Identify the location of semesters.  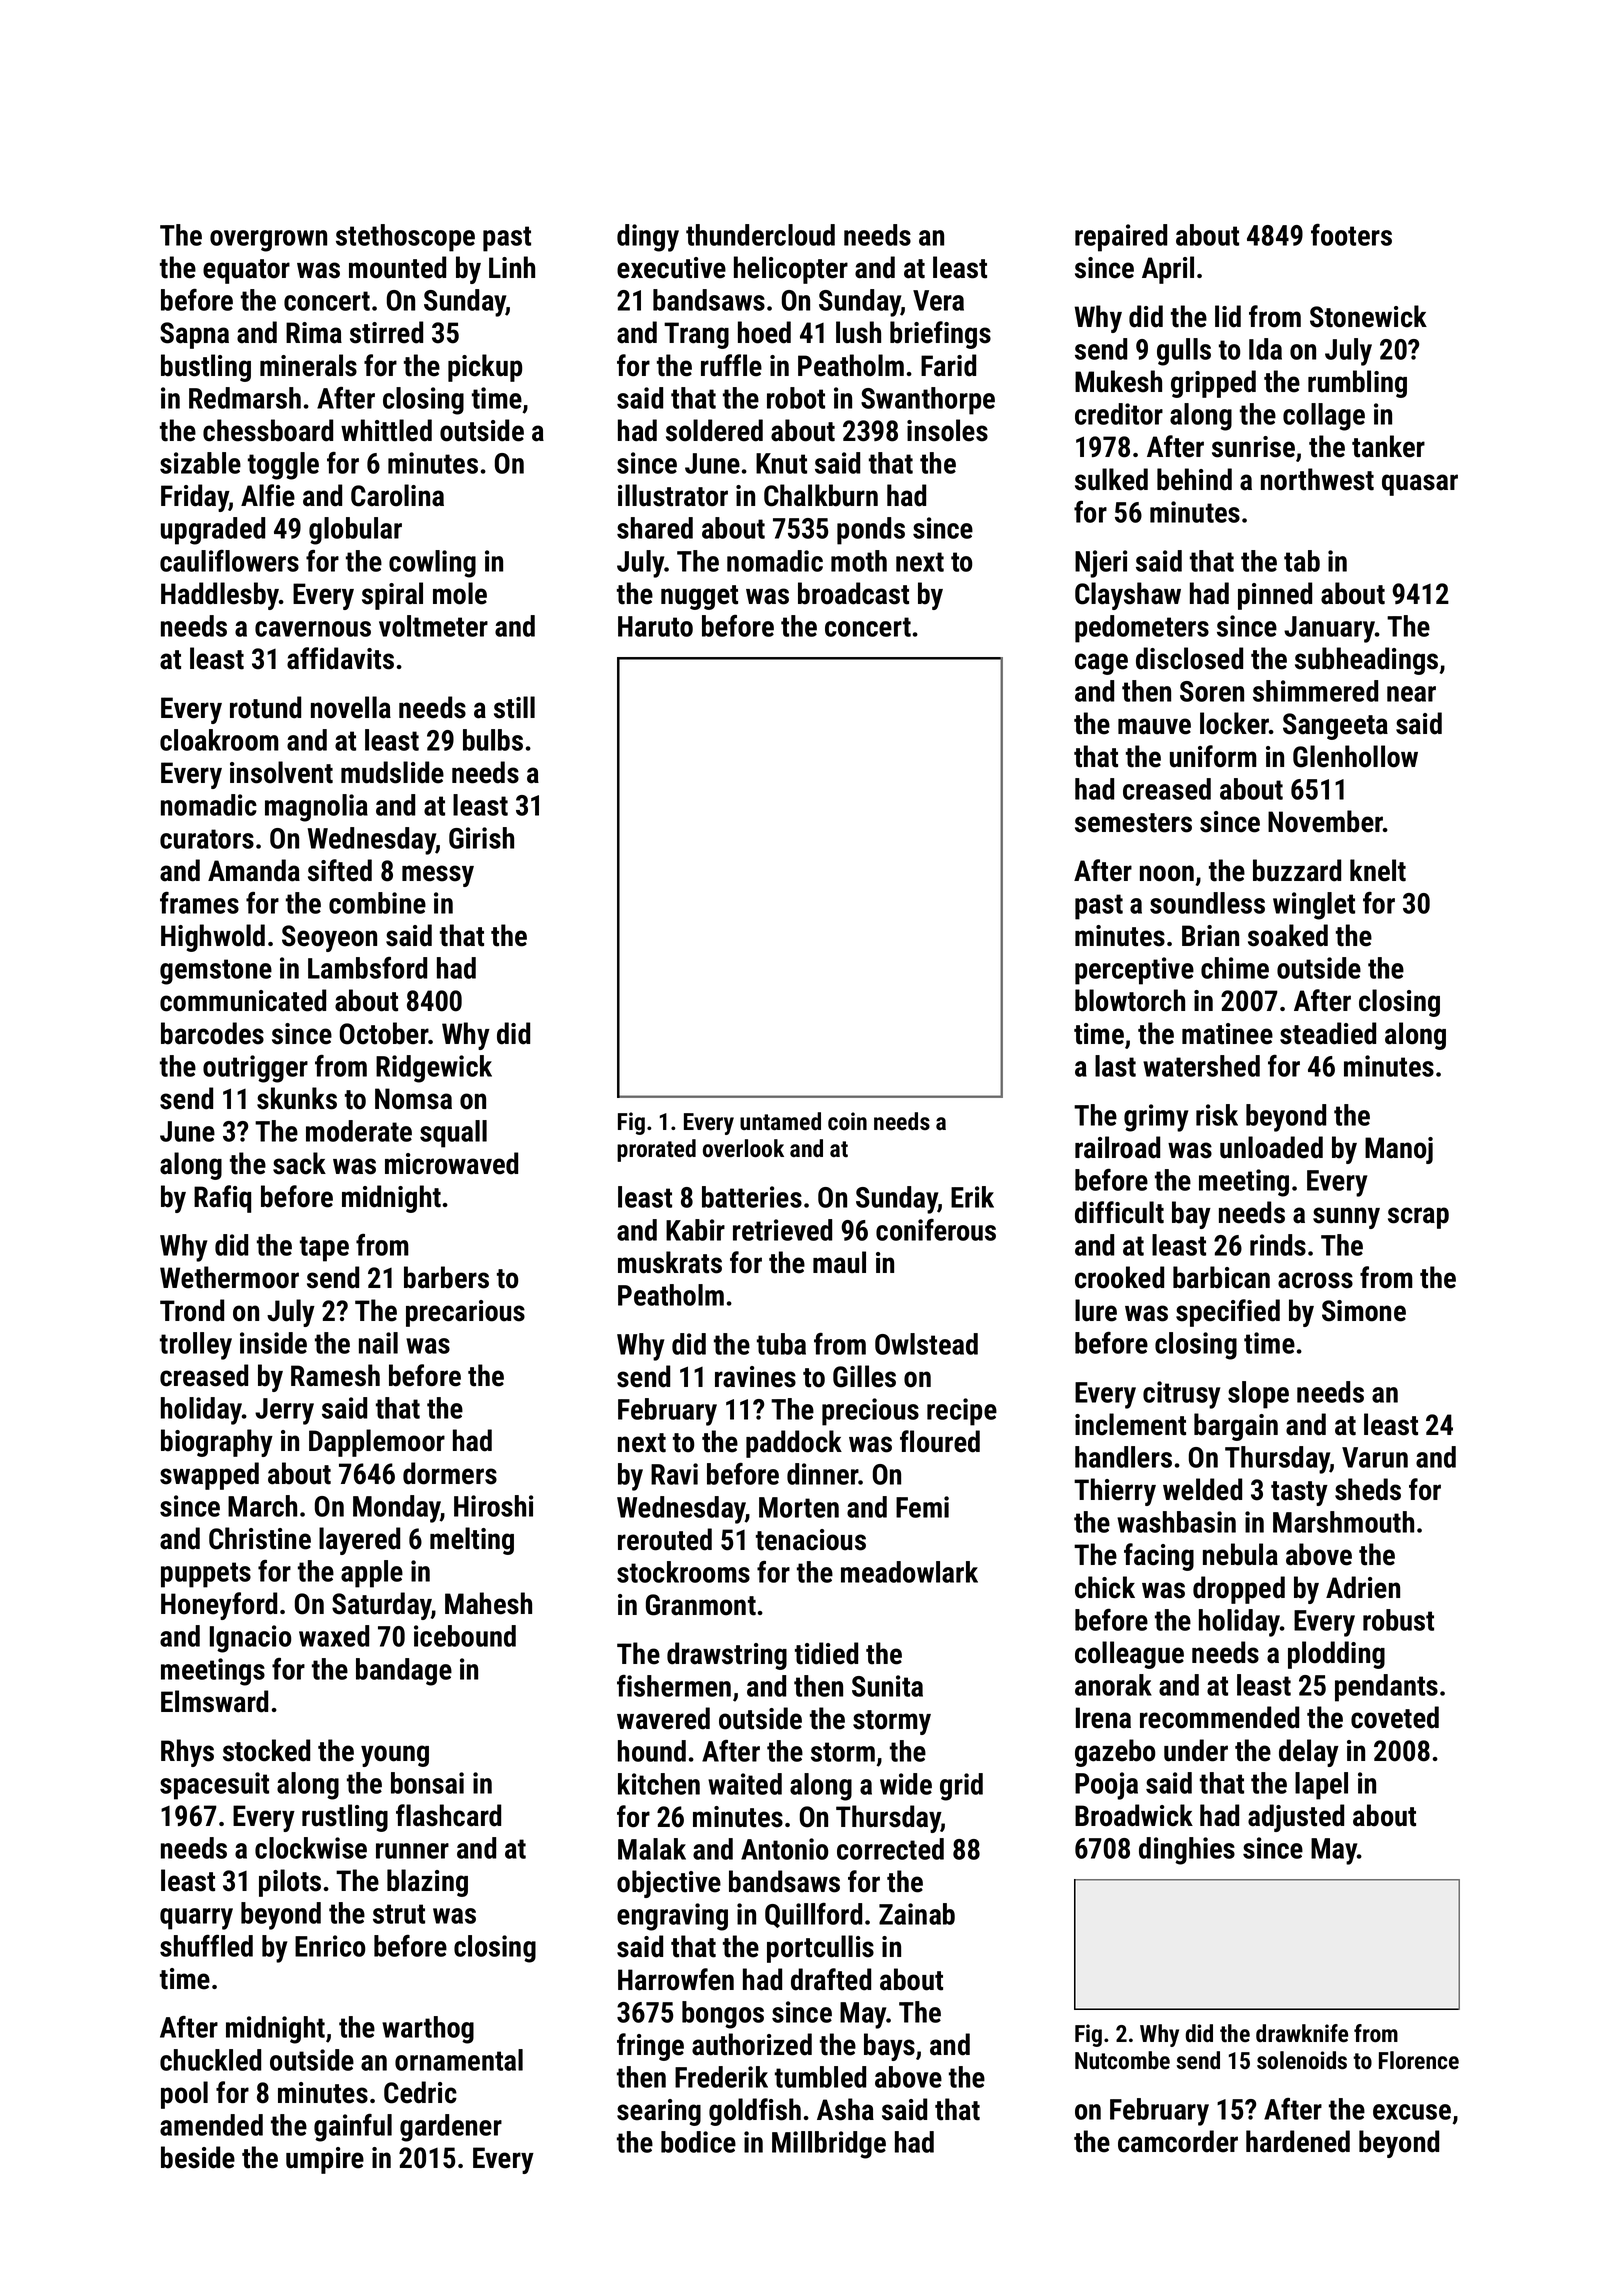
(1133, 823).
